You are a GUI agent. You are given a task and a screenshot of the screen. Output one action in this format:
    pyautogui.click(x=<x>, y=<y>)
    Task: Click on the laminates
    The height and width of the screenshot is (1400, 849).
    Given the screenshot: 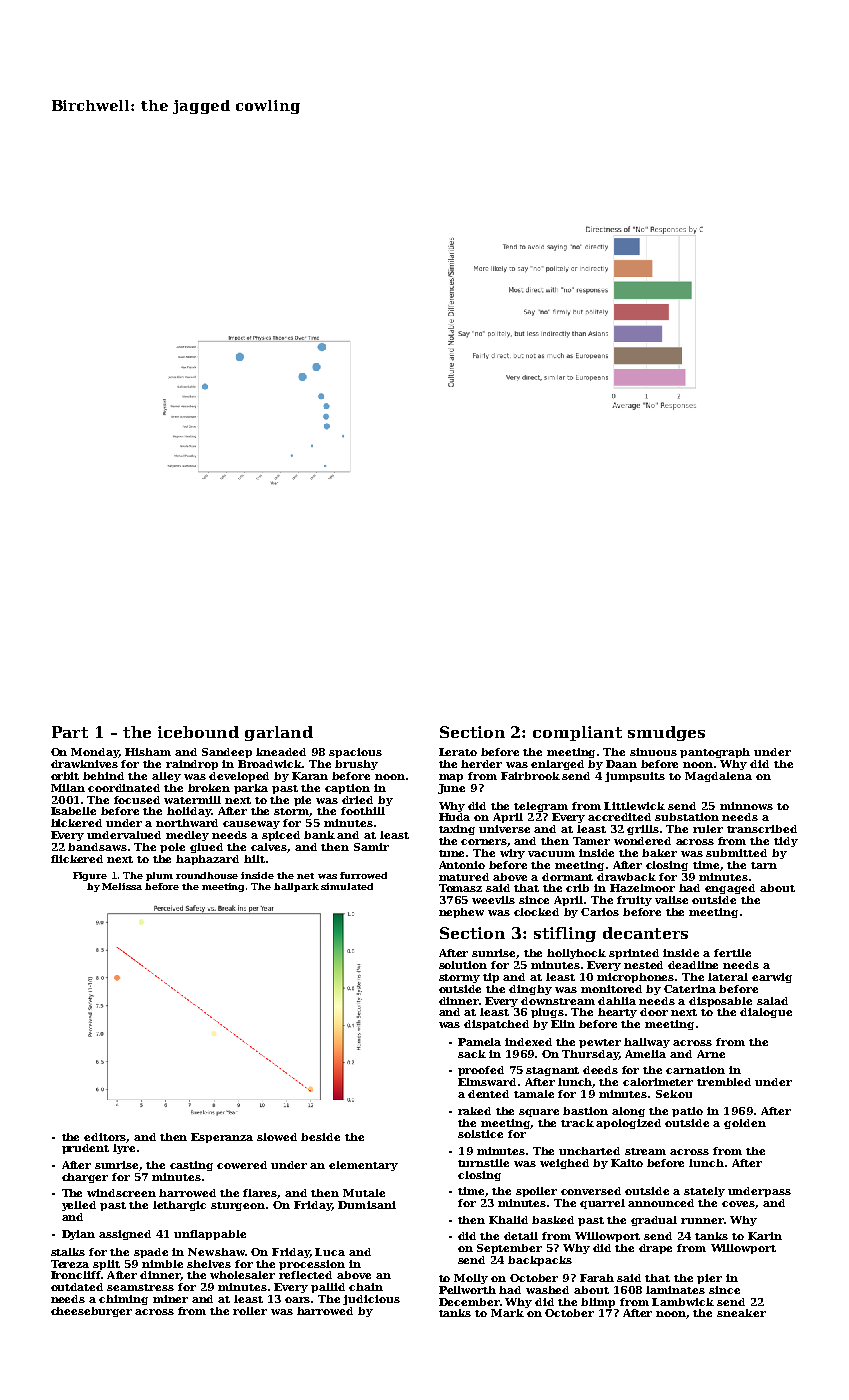 What is the action you would take?
    pyautogui.click(x=675, y=1290)
